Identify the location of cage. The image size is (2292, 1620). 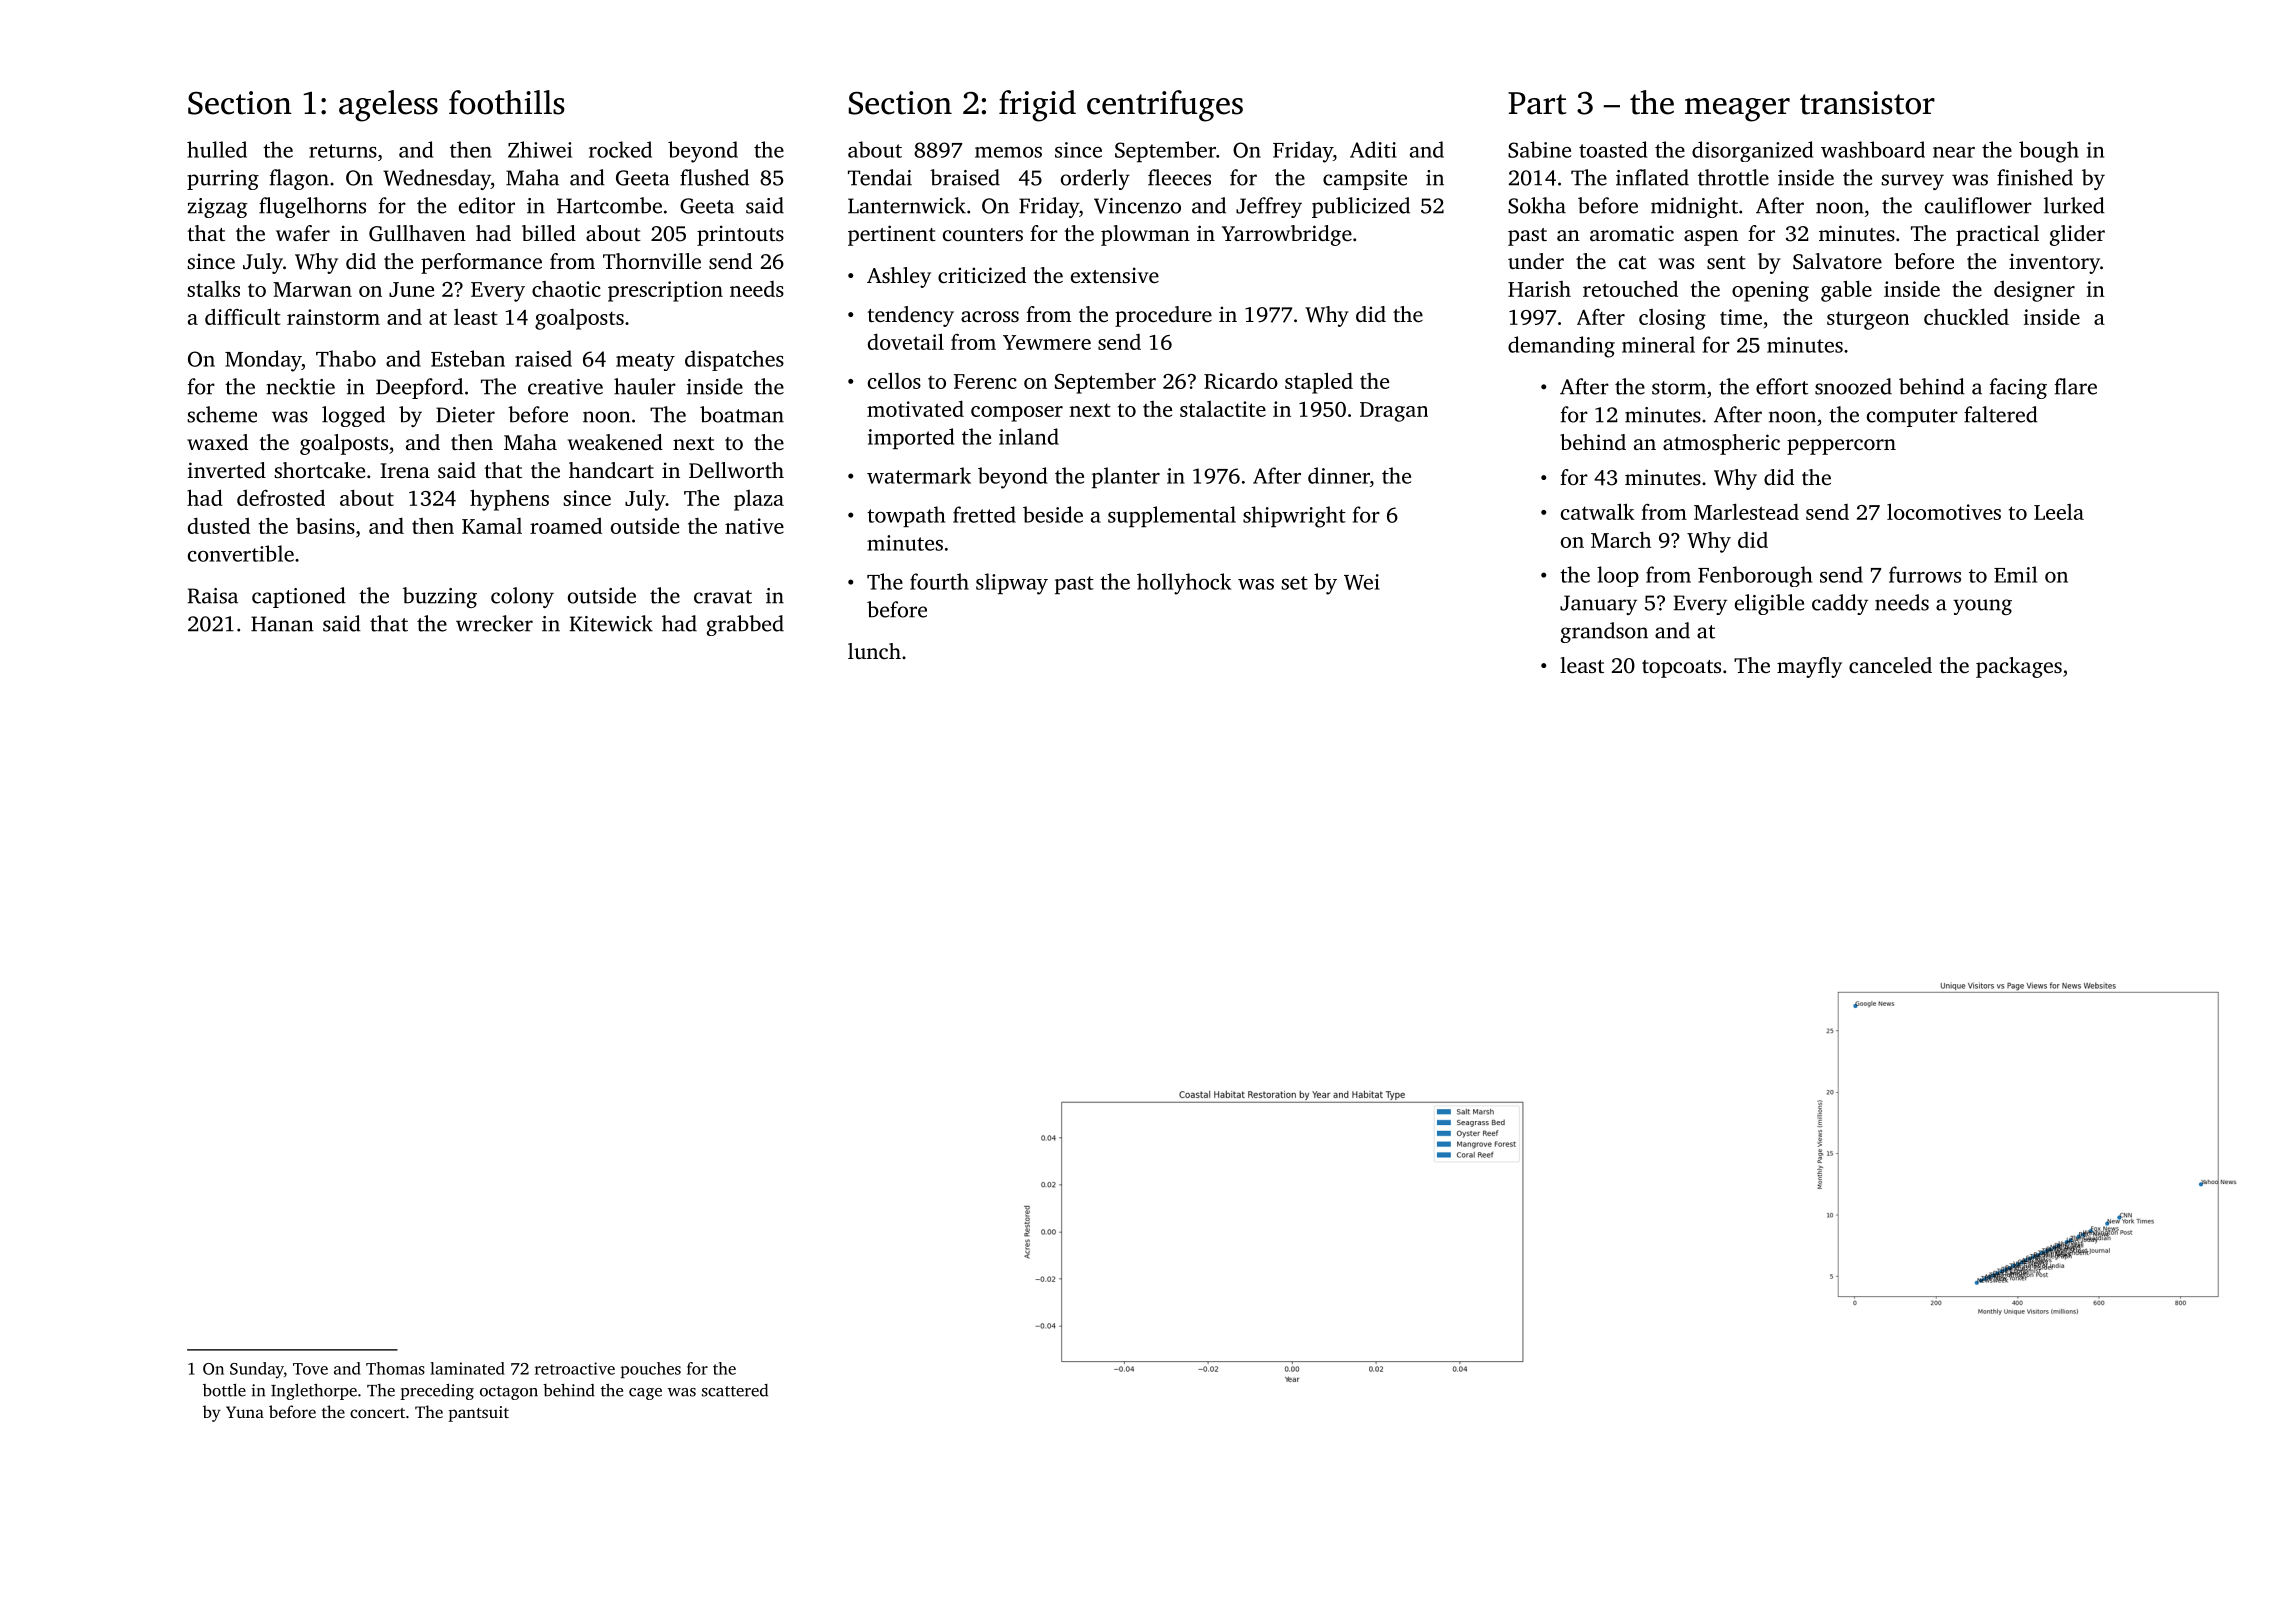
(645, 1394).
